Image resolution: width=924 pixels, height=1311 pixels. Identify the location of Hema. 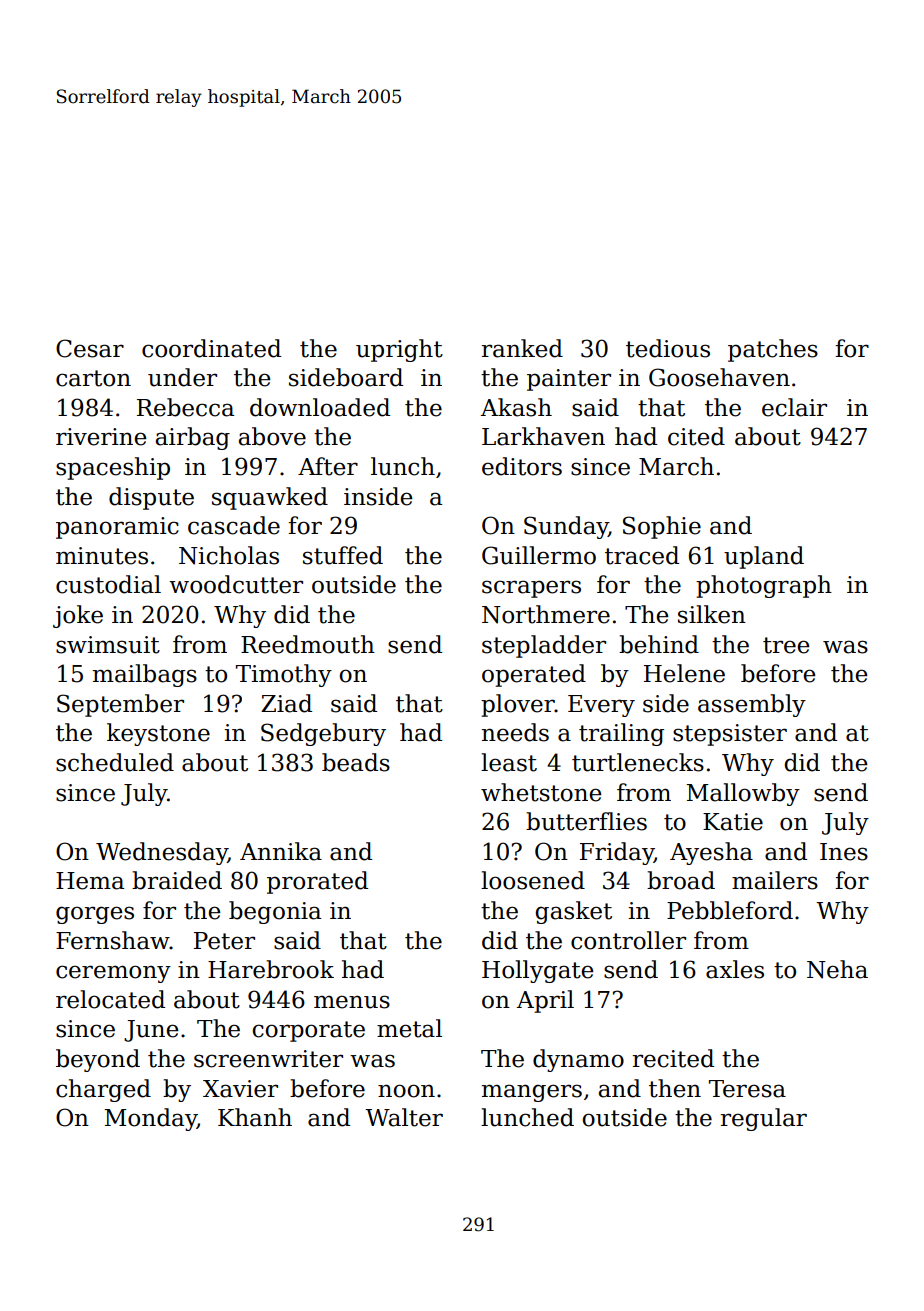
(90, 881).
